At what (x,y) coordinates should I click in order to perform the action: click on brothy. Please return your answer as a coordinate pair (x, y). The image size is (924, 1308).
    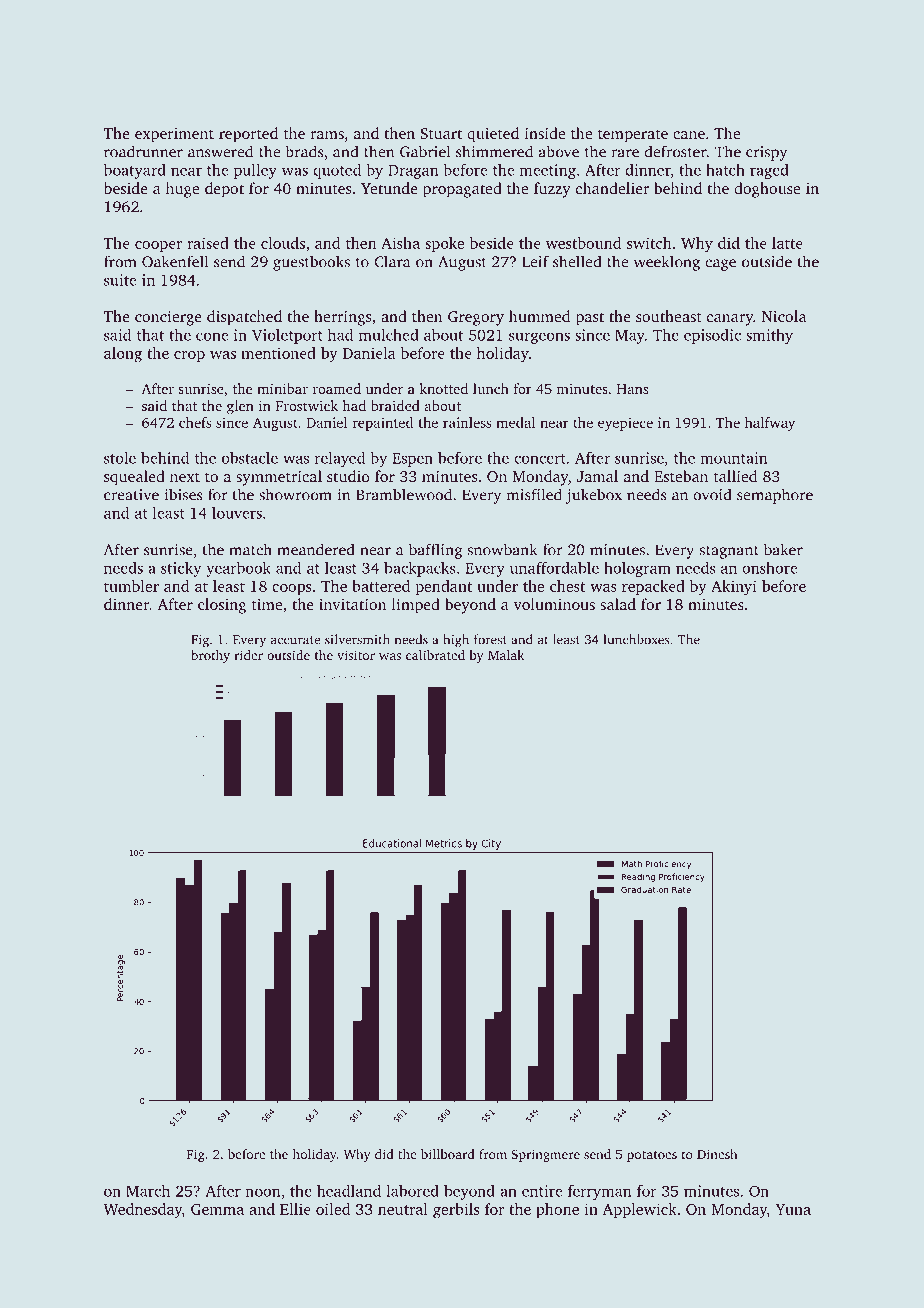
    Looking at the image, I should click on (210, 656).
